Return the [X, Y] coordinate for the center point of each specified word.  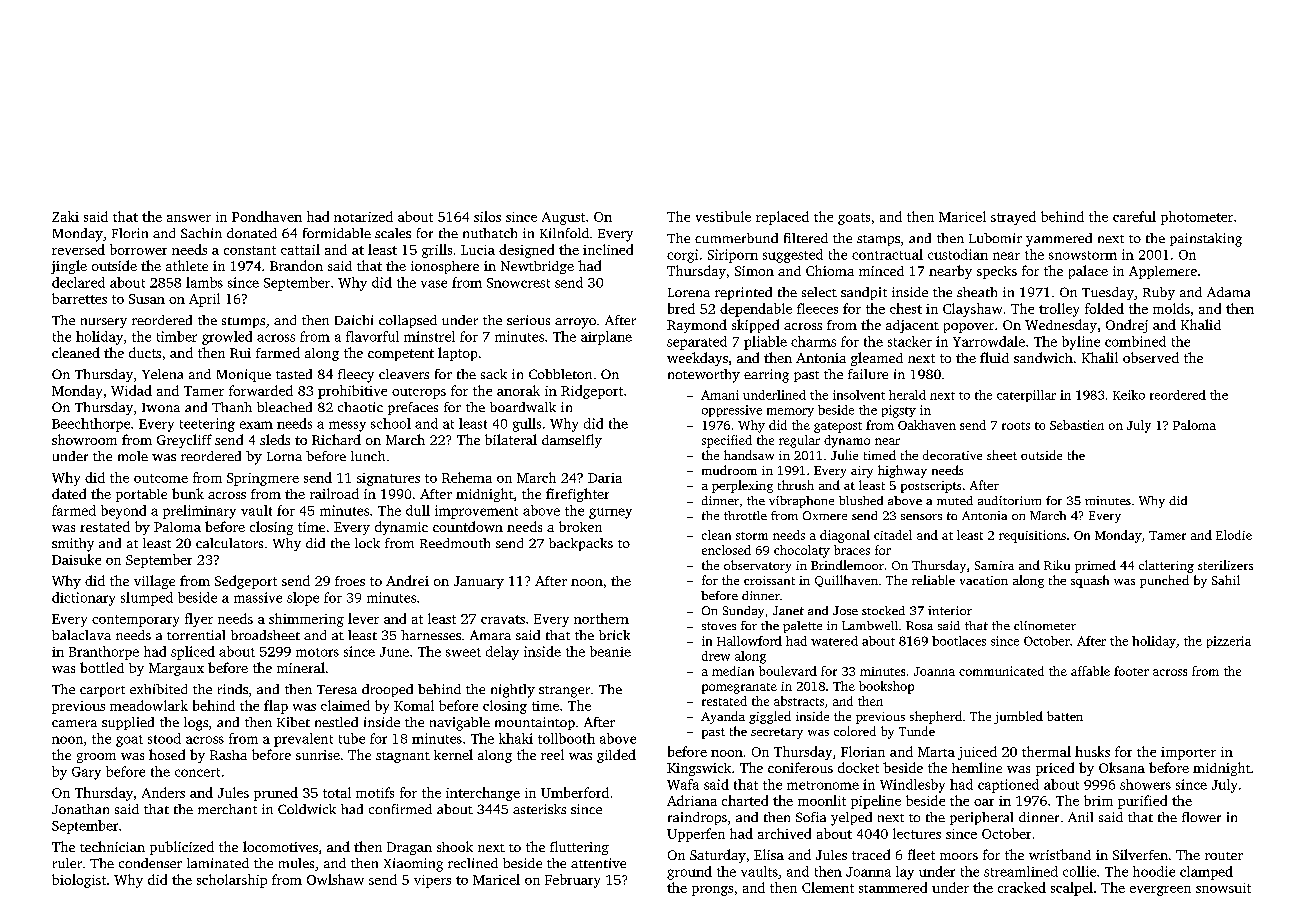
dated [69, 493]
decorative [952, 455]
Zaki [65, 216]
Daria [605, 478]
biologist [79, 881]
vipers [432, 881]
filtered [806, 238]
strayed [1013, 218]
